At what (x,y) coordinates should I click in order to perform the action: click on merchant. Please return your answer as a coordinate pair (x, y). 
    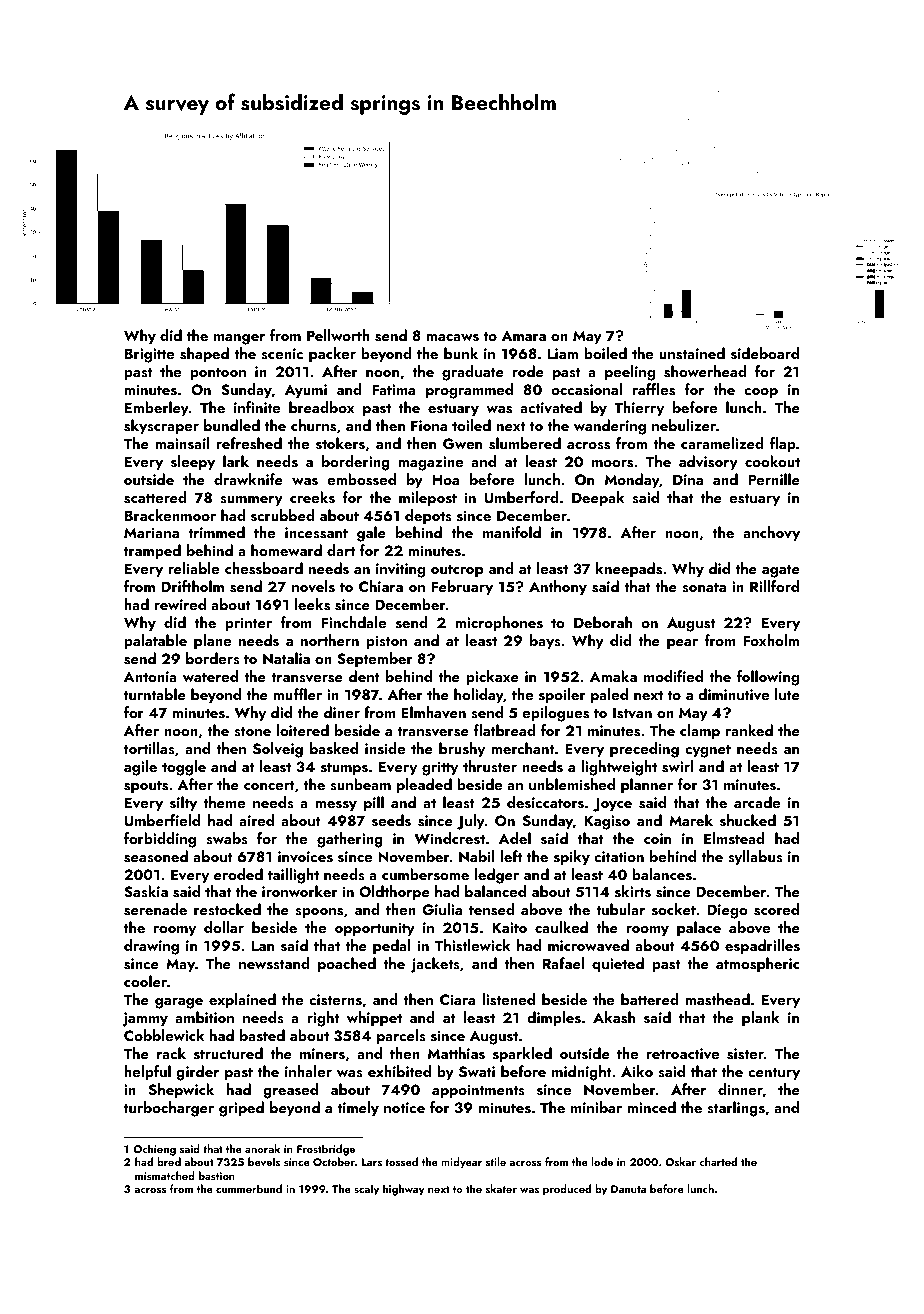
    Looking at the image, I should click on (522, 748).
